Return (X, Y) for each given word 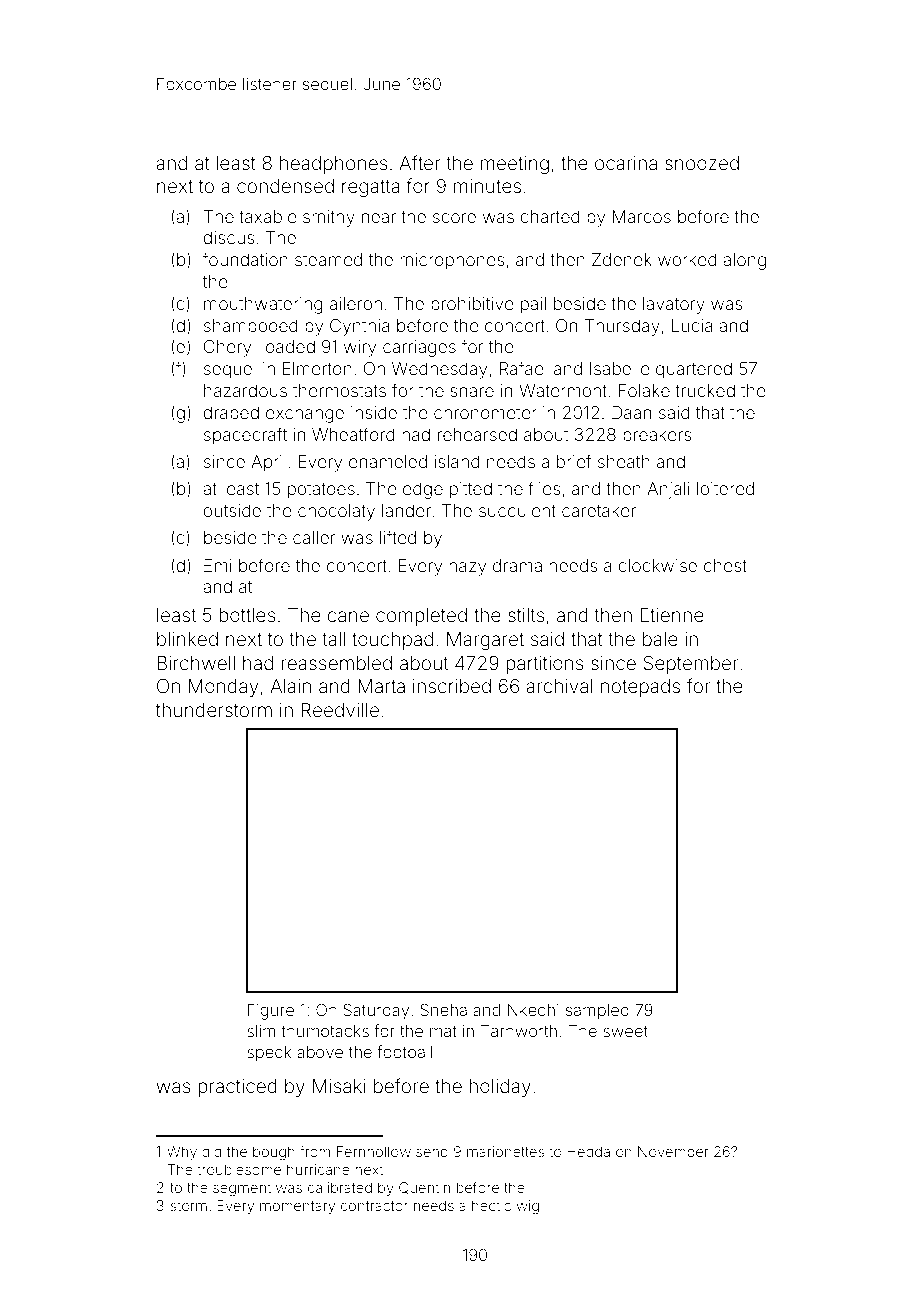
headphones (334, 165)
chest (725, 565)
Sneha (443, 1009)
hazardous (245, 390)
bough (274, 1153)
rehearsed (477, 434)
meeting (515, 165)
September (691, 665)
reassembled (336, 663)
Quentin (424, 1188)
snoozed (702, 163)
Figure (271, 1012)
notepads (640, 688)
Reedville (340, 710)
